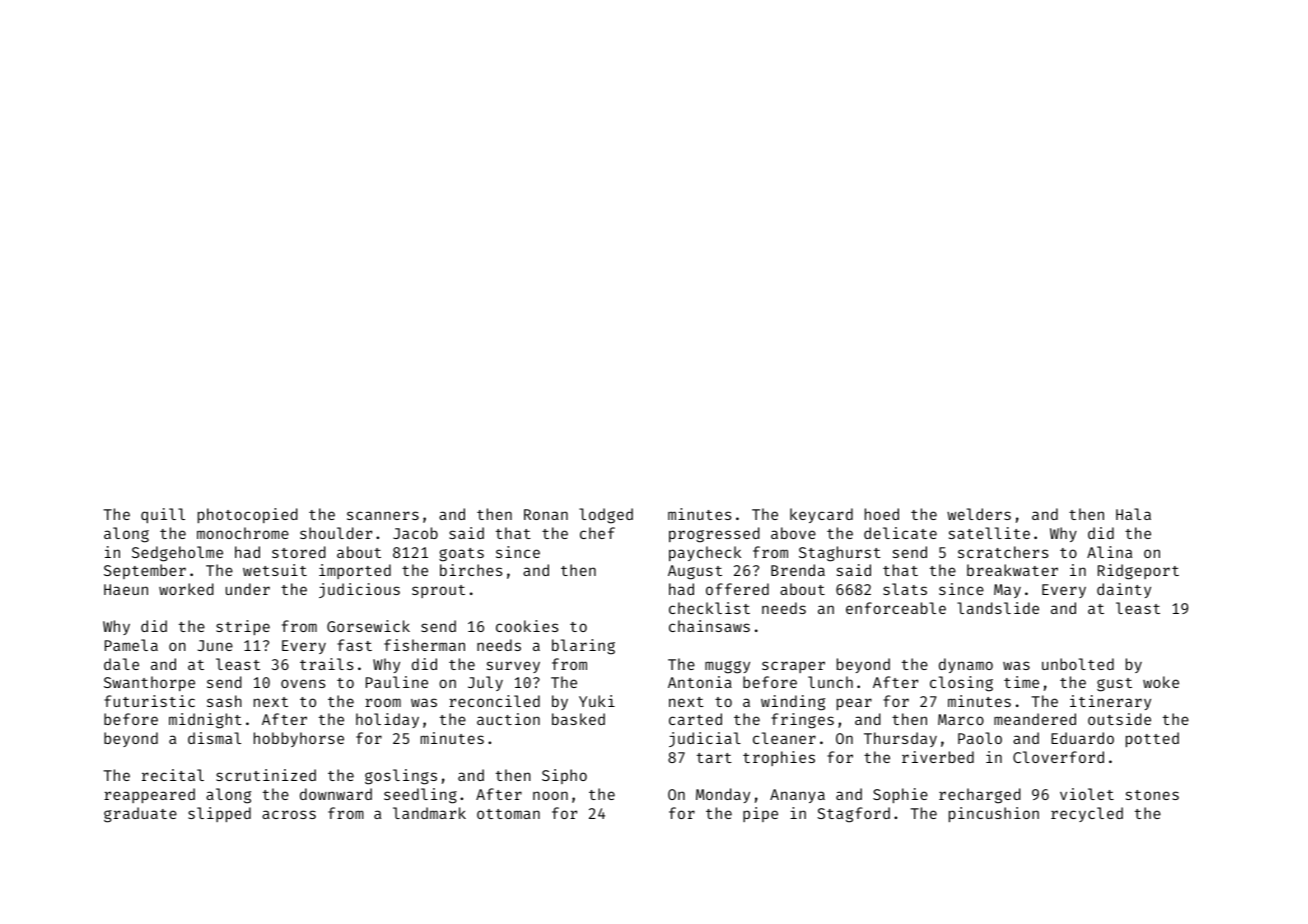  I want to click on imported, so click(355, 571).
